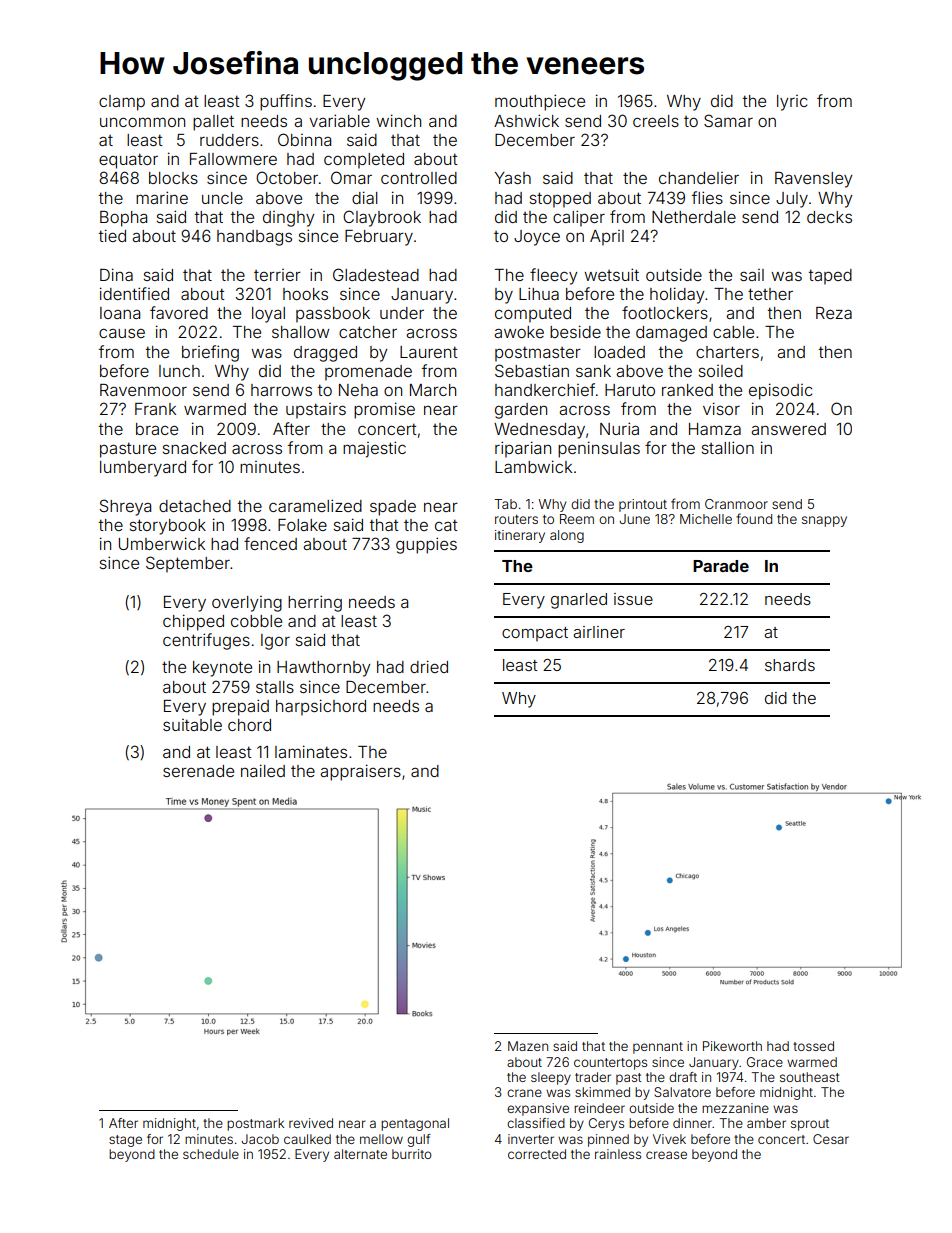 The width and height of the screenshot is (952, 1233). I want to click on dried, so click(429, 666).
